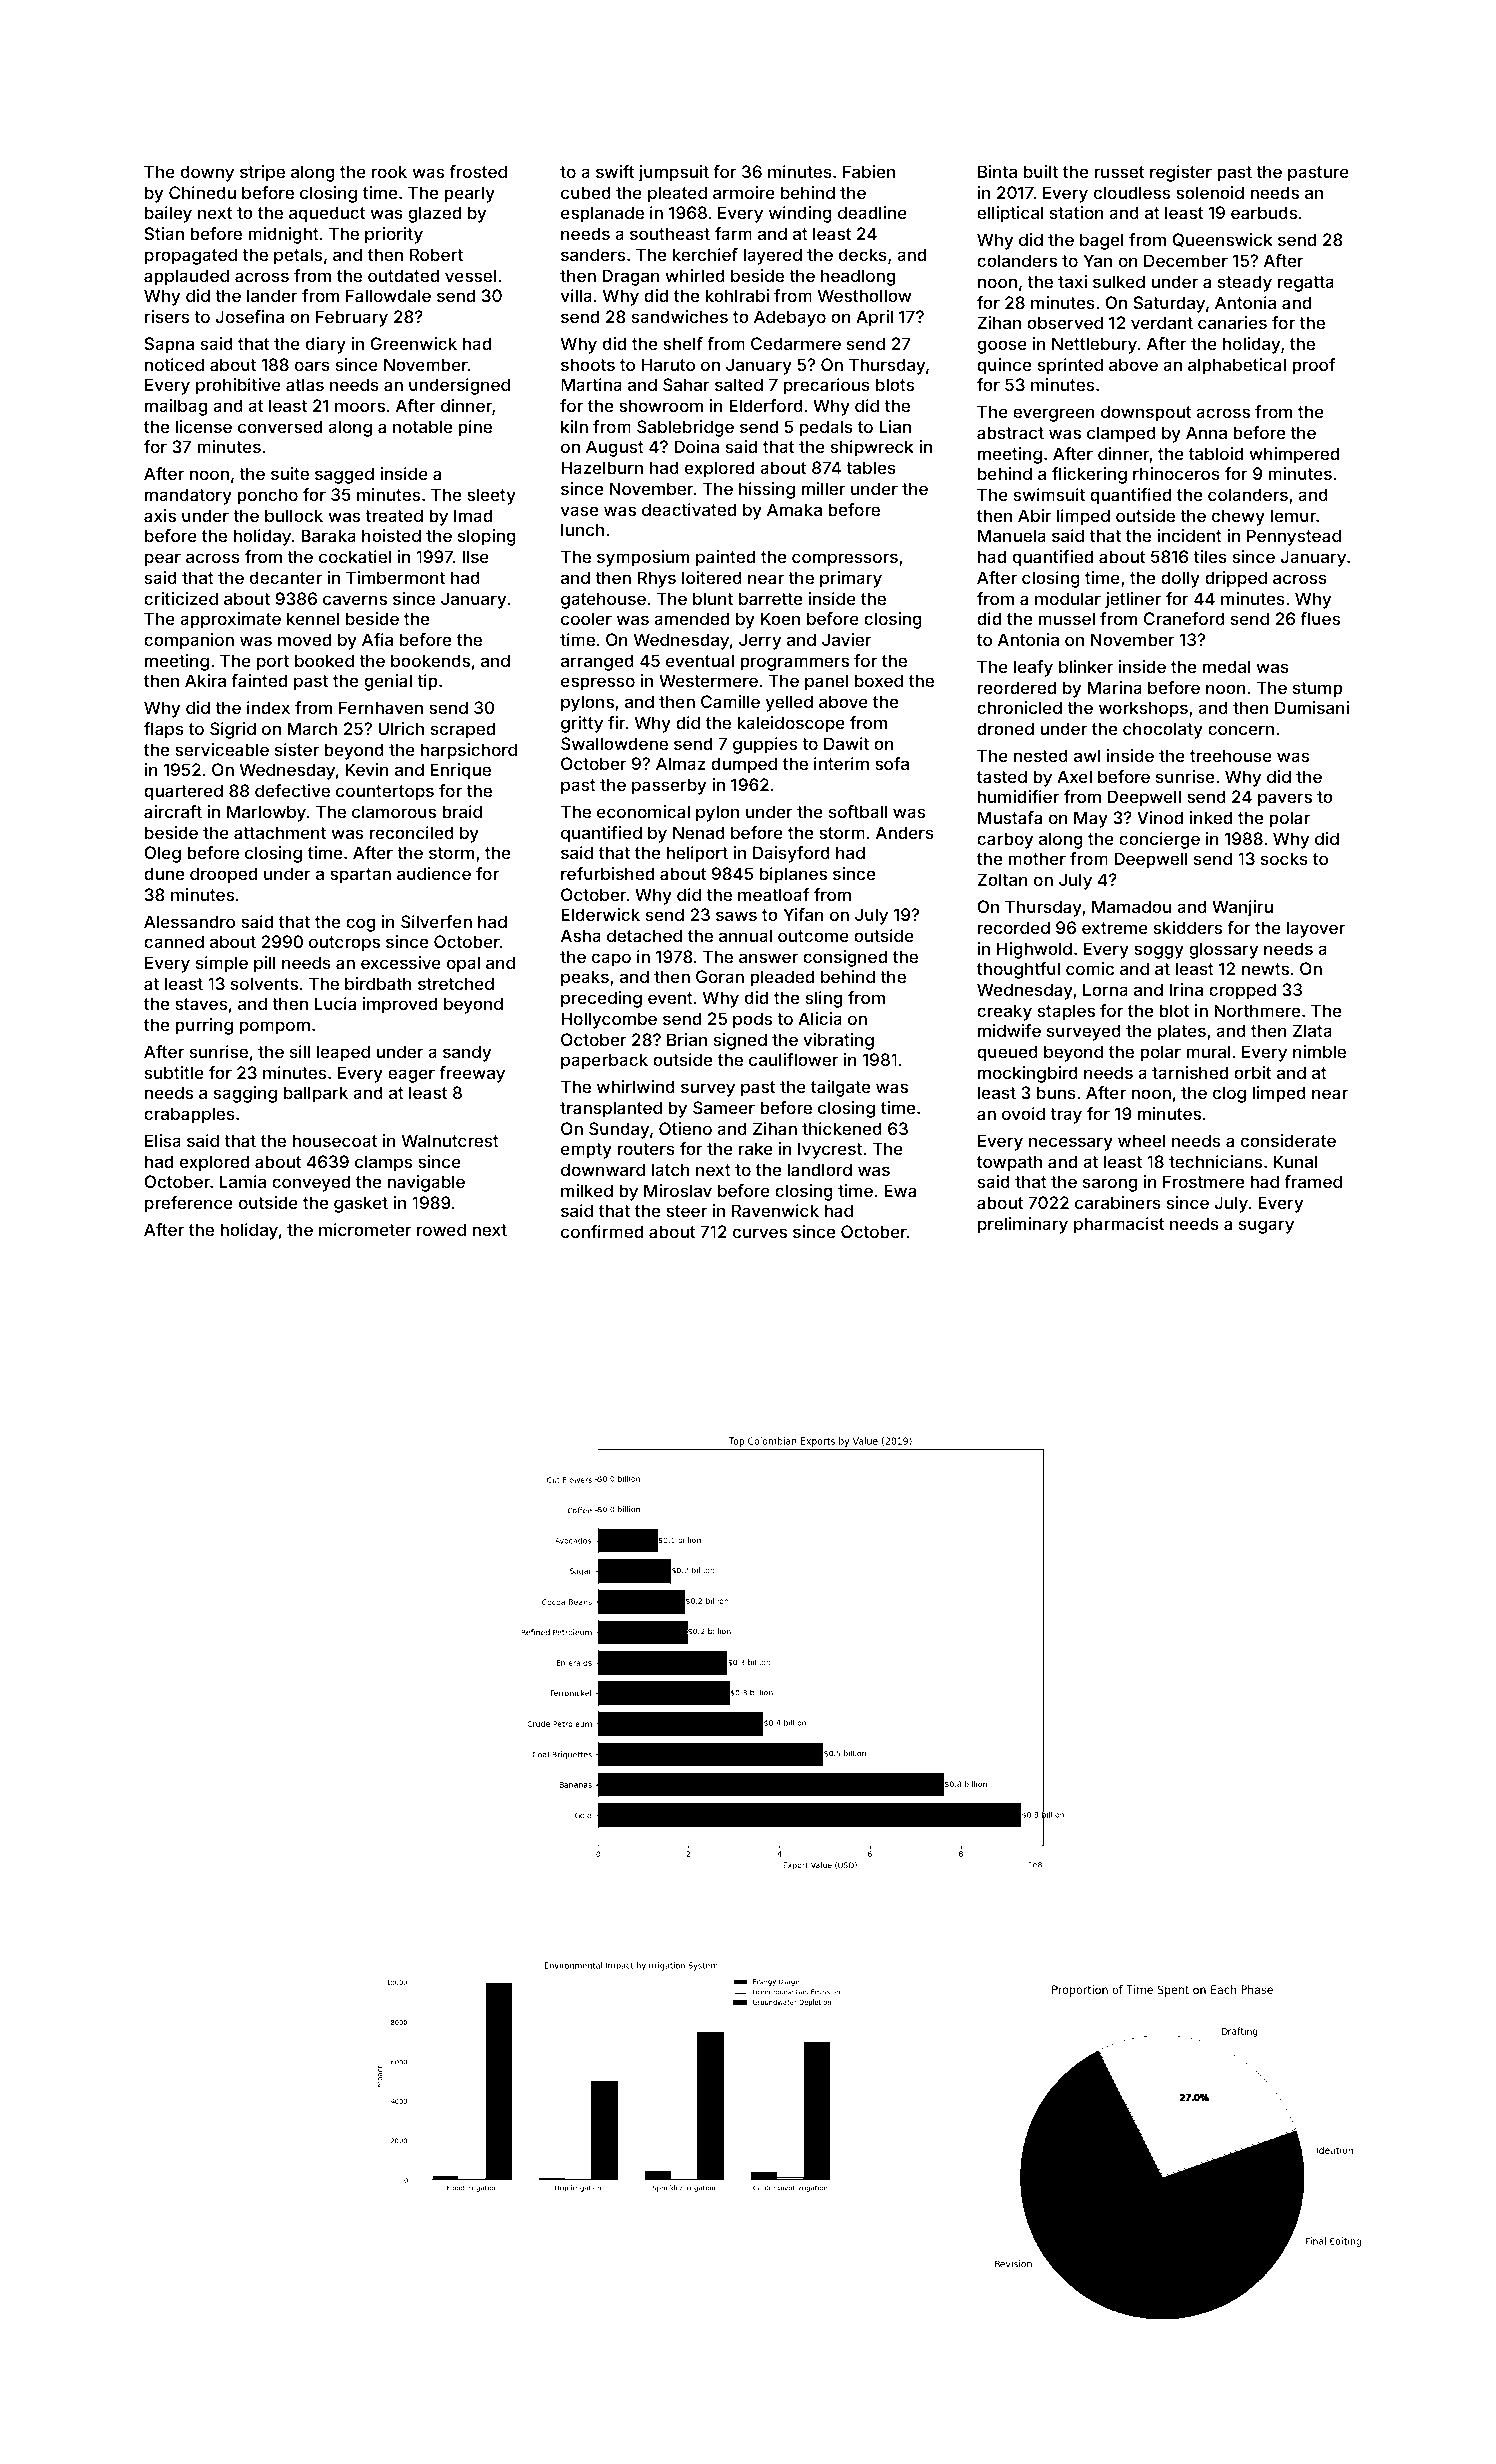 The height and width of the image is (2464, 1496). Describe the element at coordinates (204, 1026) in the image. I see `purring` at that location.
